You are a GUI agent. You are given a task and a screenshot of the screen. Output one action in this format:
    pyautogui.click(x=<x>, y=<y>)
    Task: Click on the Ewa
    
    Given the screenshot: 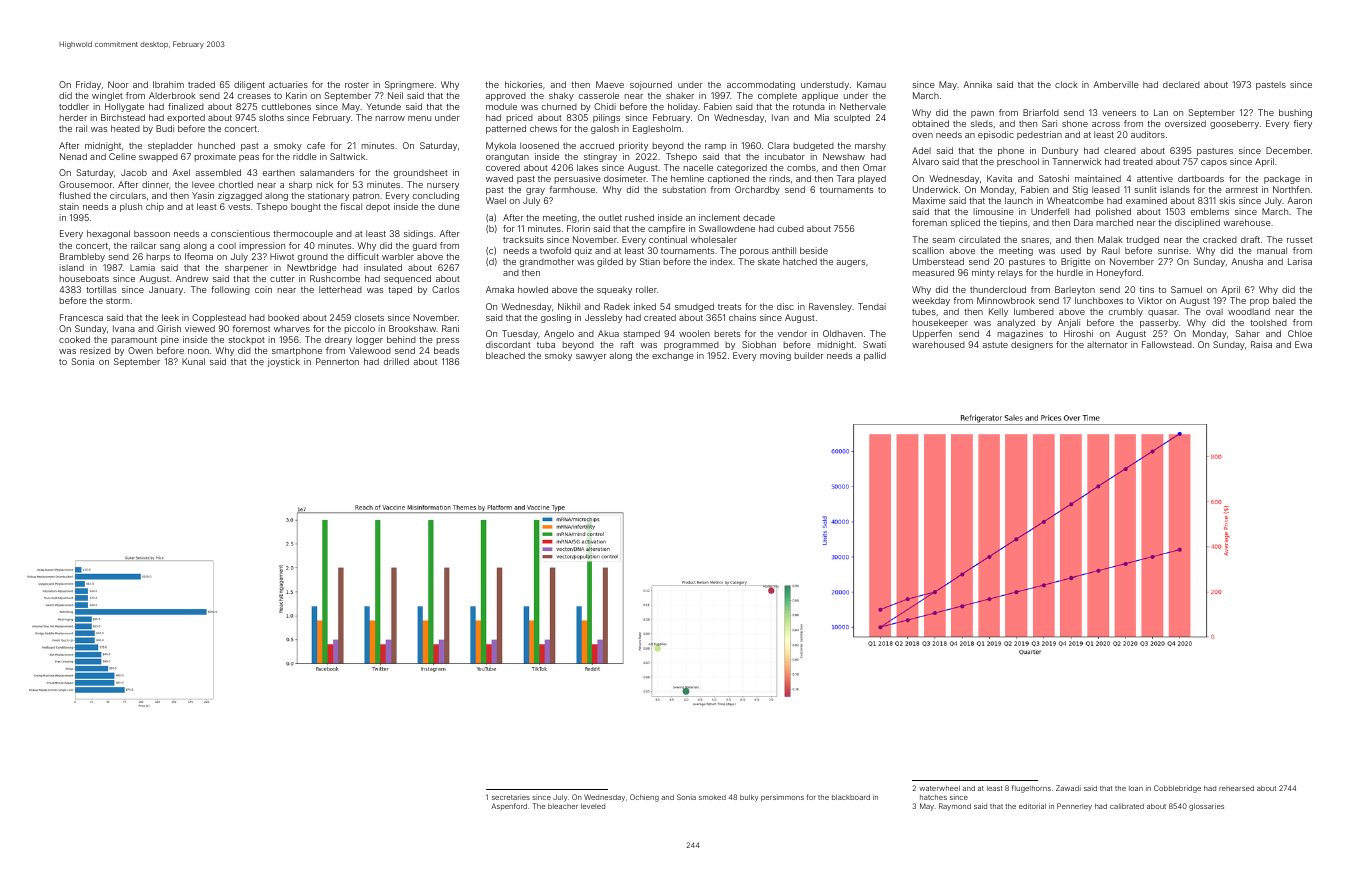 What is the action you would take?
    pyautogui.click(x=1303, y=344)
